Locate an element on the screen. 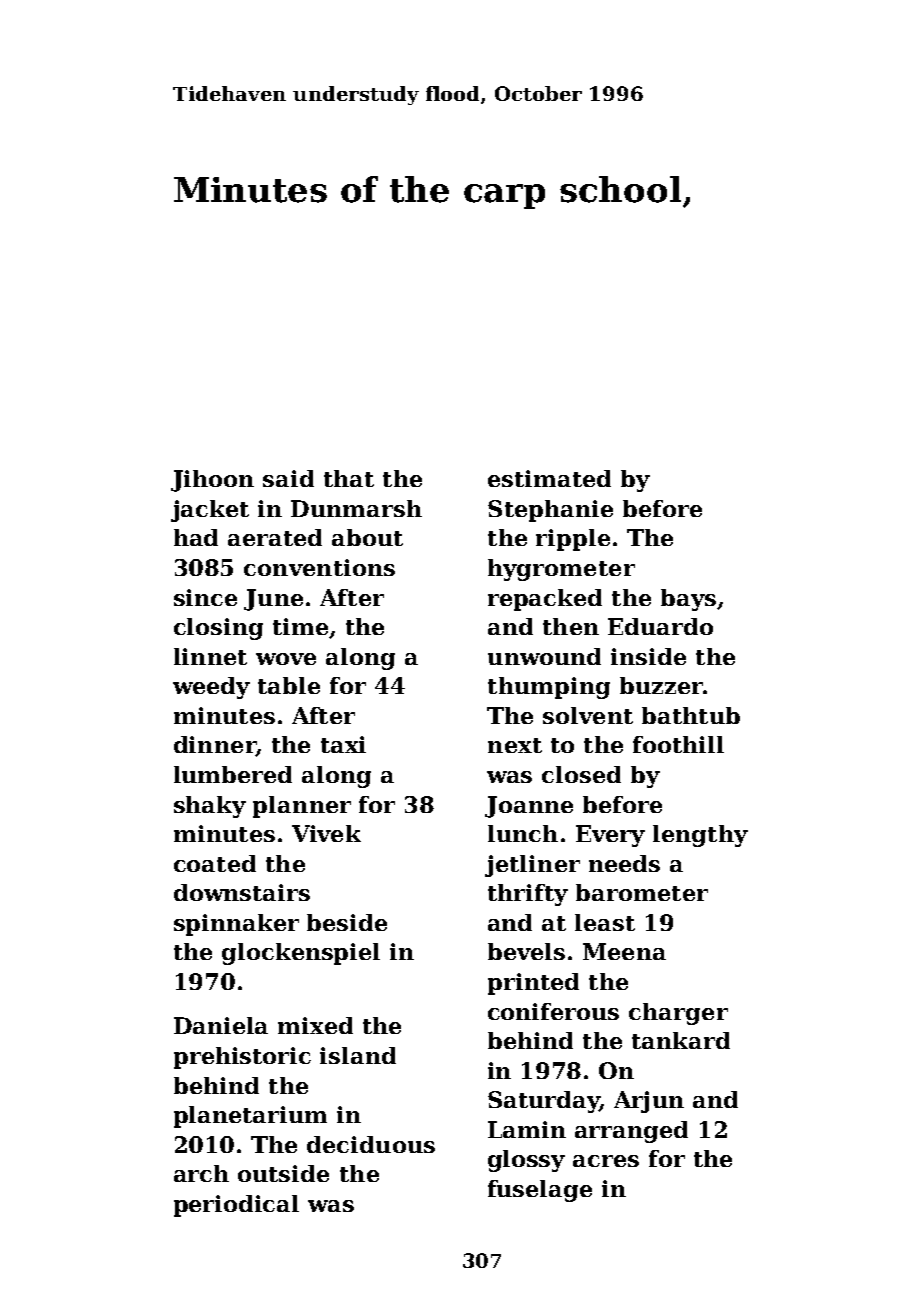  bathtub is located at coordinates (691, 715).
